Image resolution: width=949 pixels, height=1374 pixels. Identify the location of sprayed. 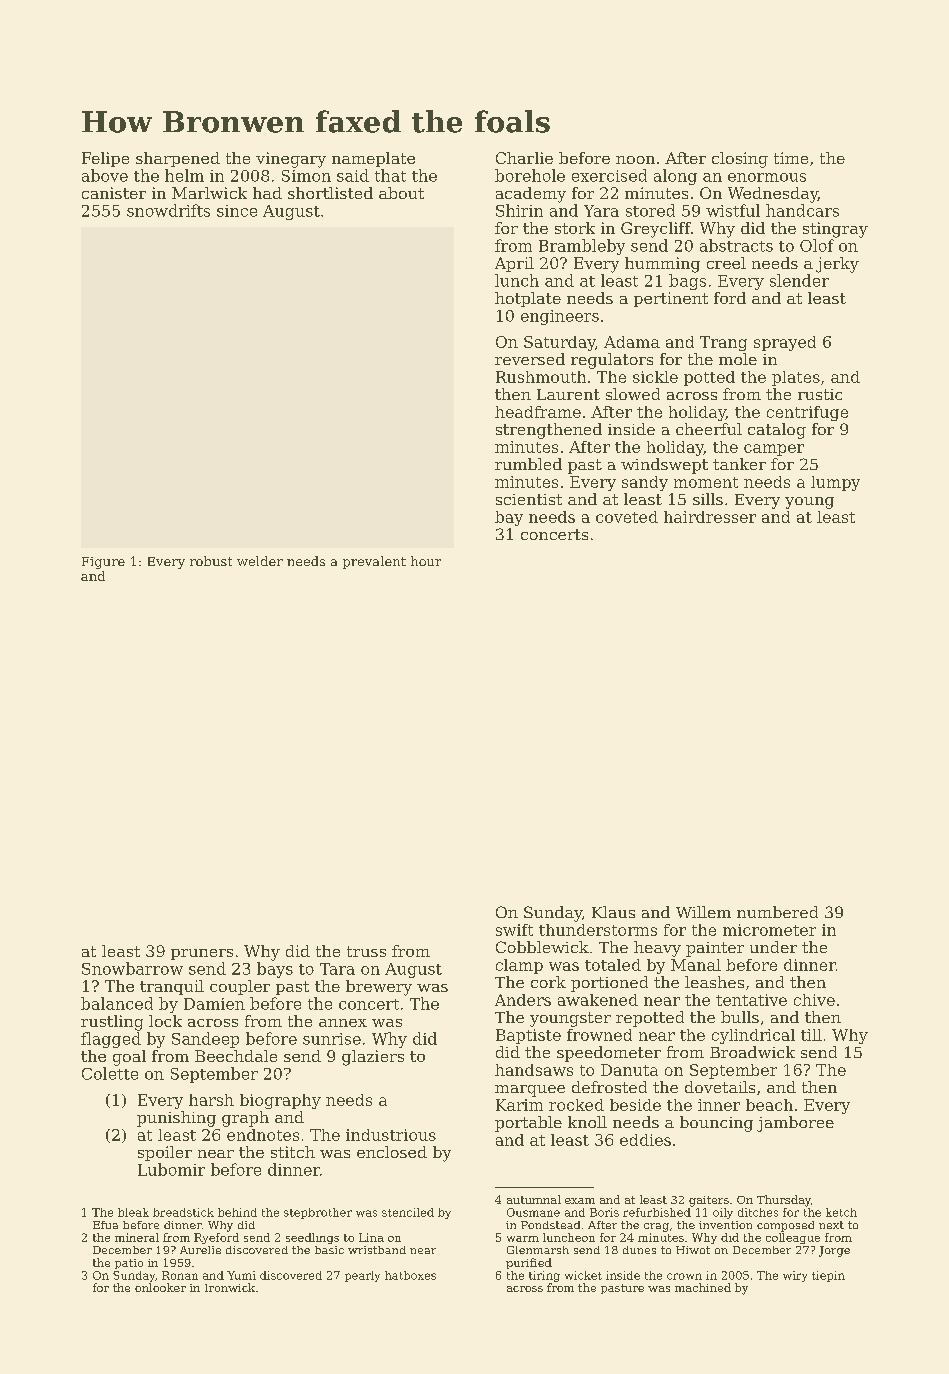
(785, 343).
